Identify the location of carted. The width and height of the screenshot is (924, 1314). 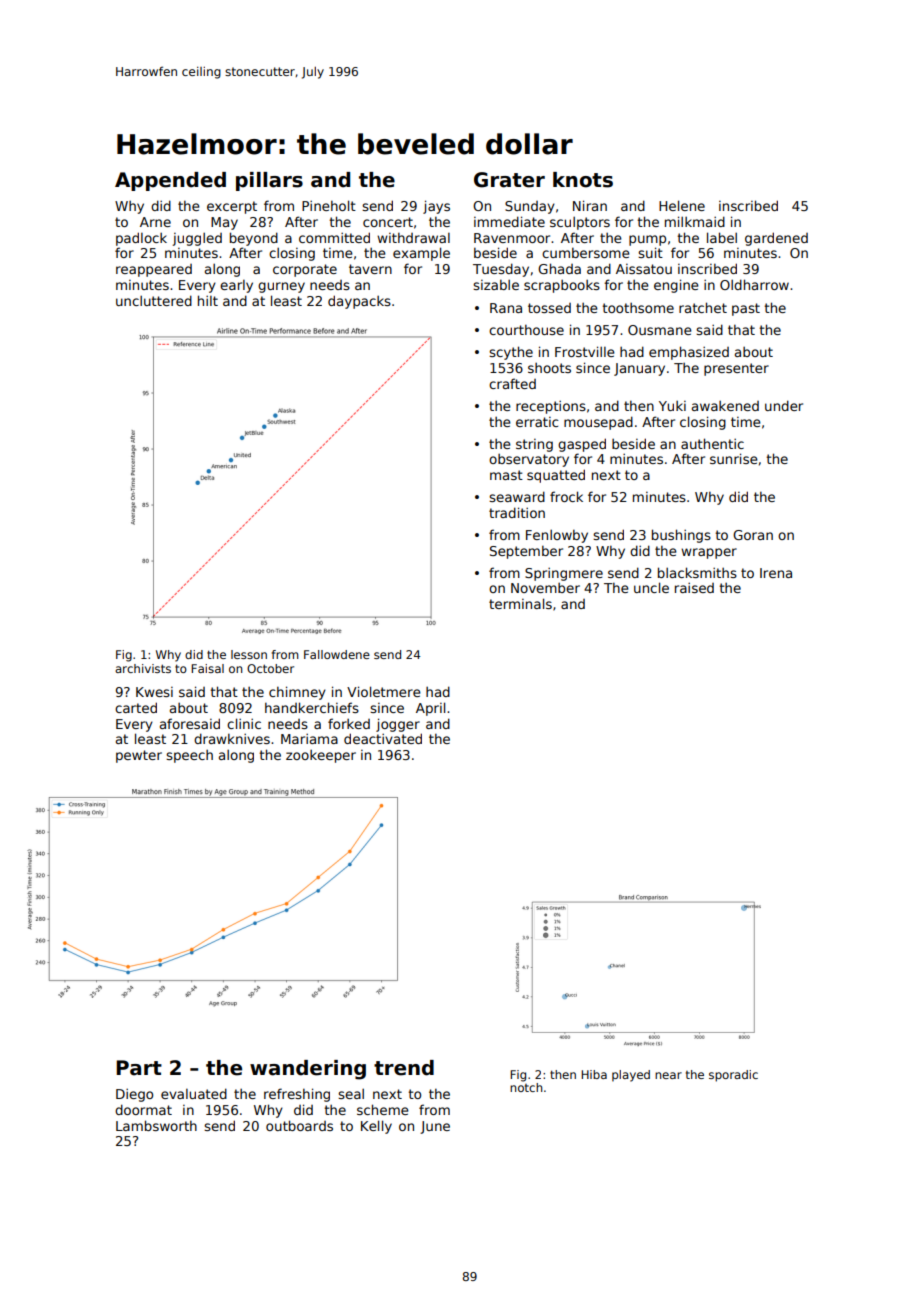
(136, 707).
